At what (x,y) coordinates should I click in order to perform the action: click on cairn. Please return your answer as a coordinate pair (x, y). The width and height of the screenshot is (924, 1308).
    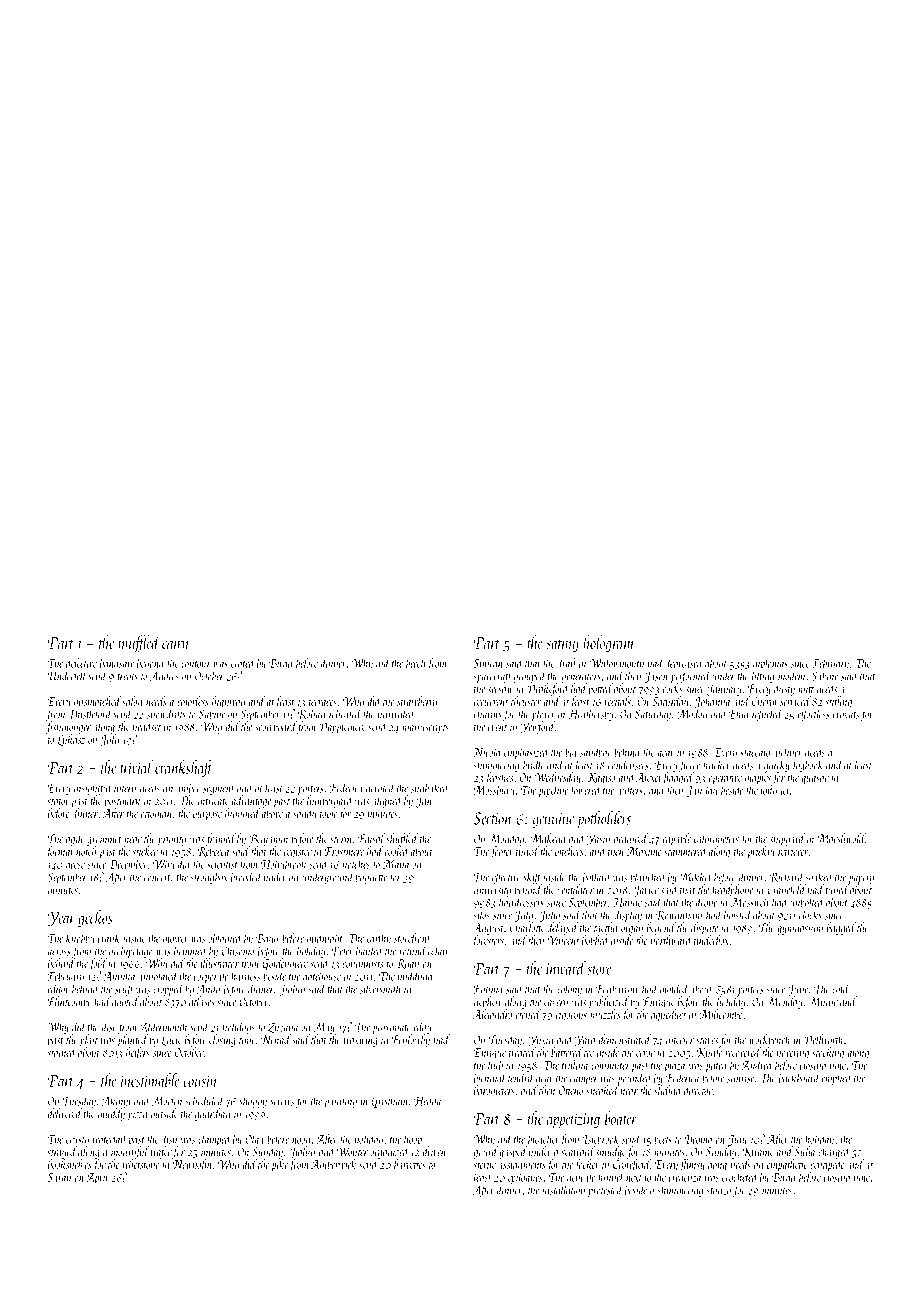
    Looking at the image, I should click on (176, 643).
